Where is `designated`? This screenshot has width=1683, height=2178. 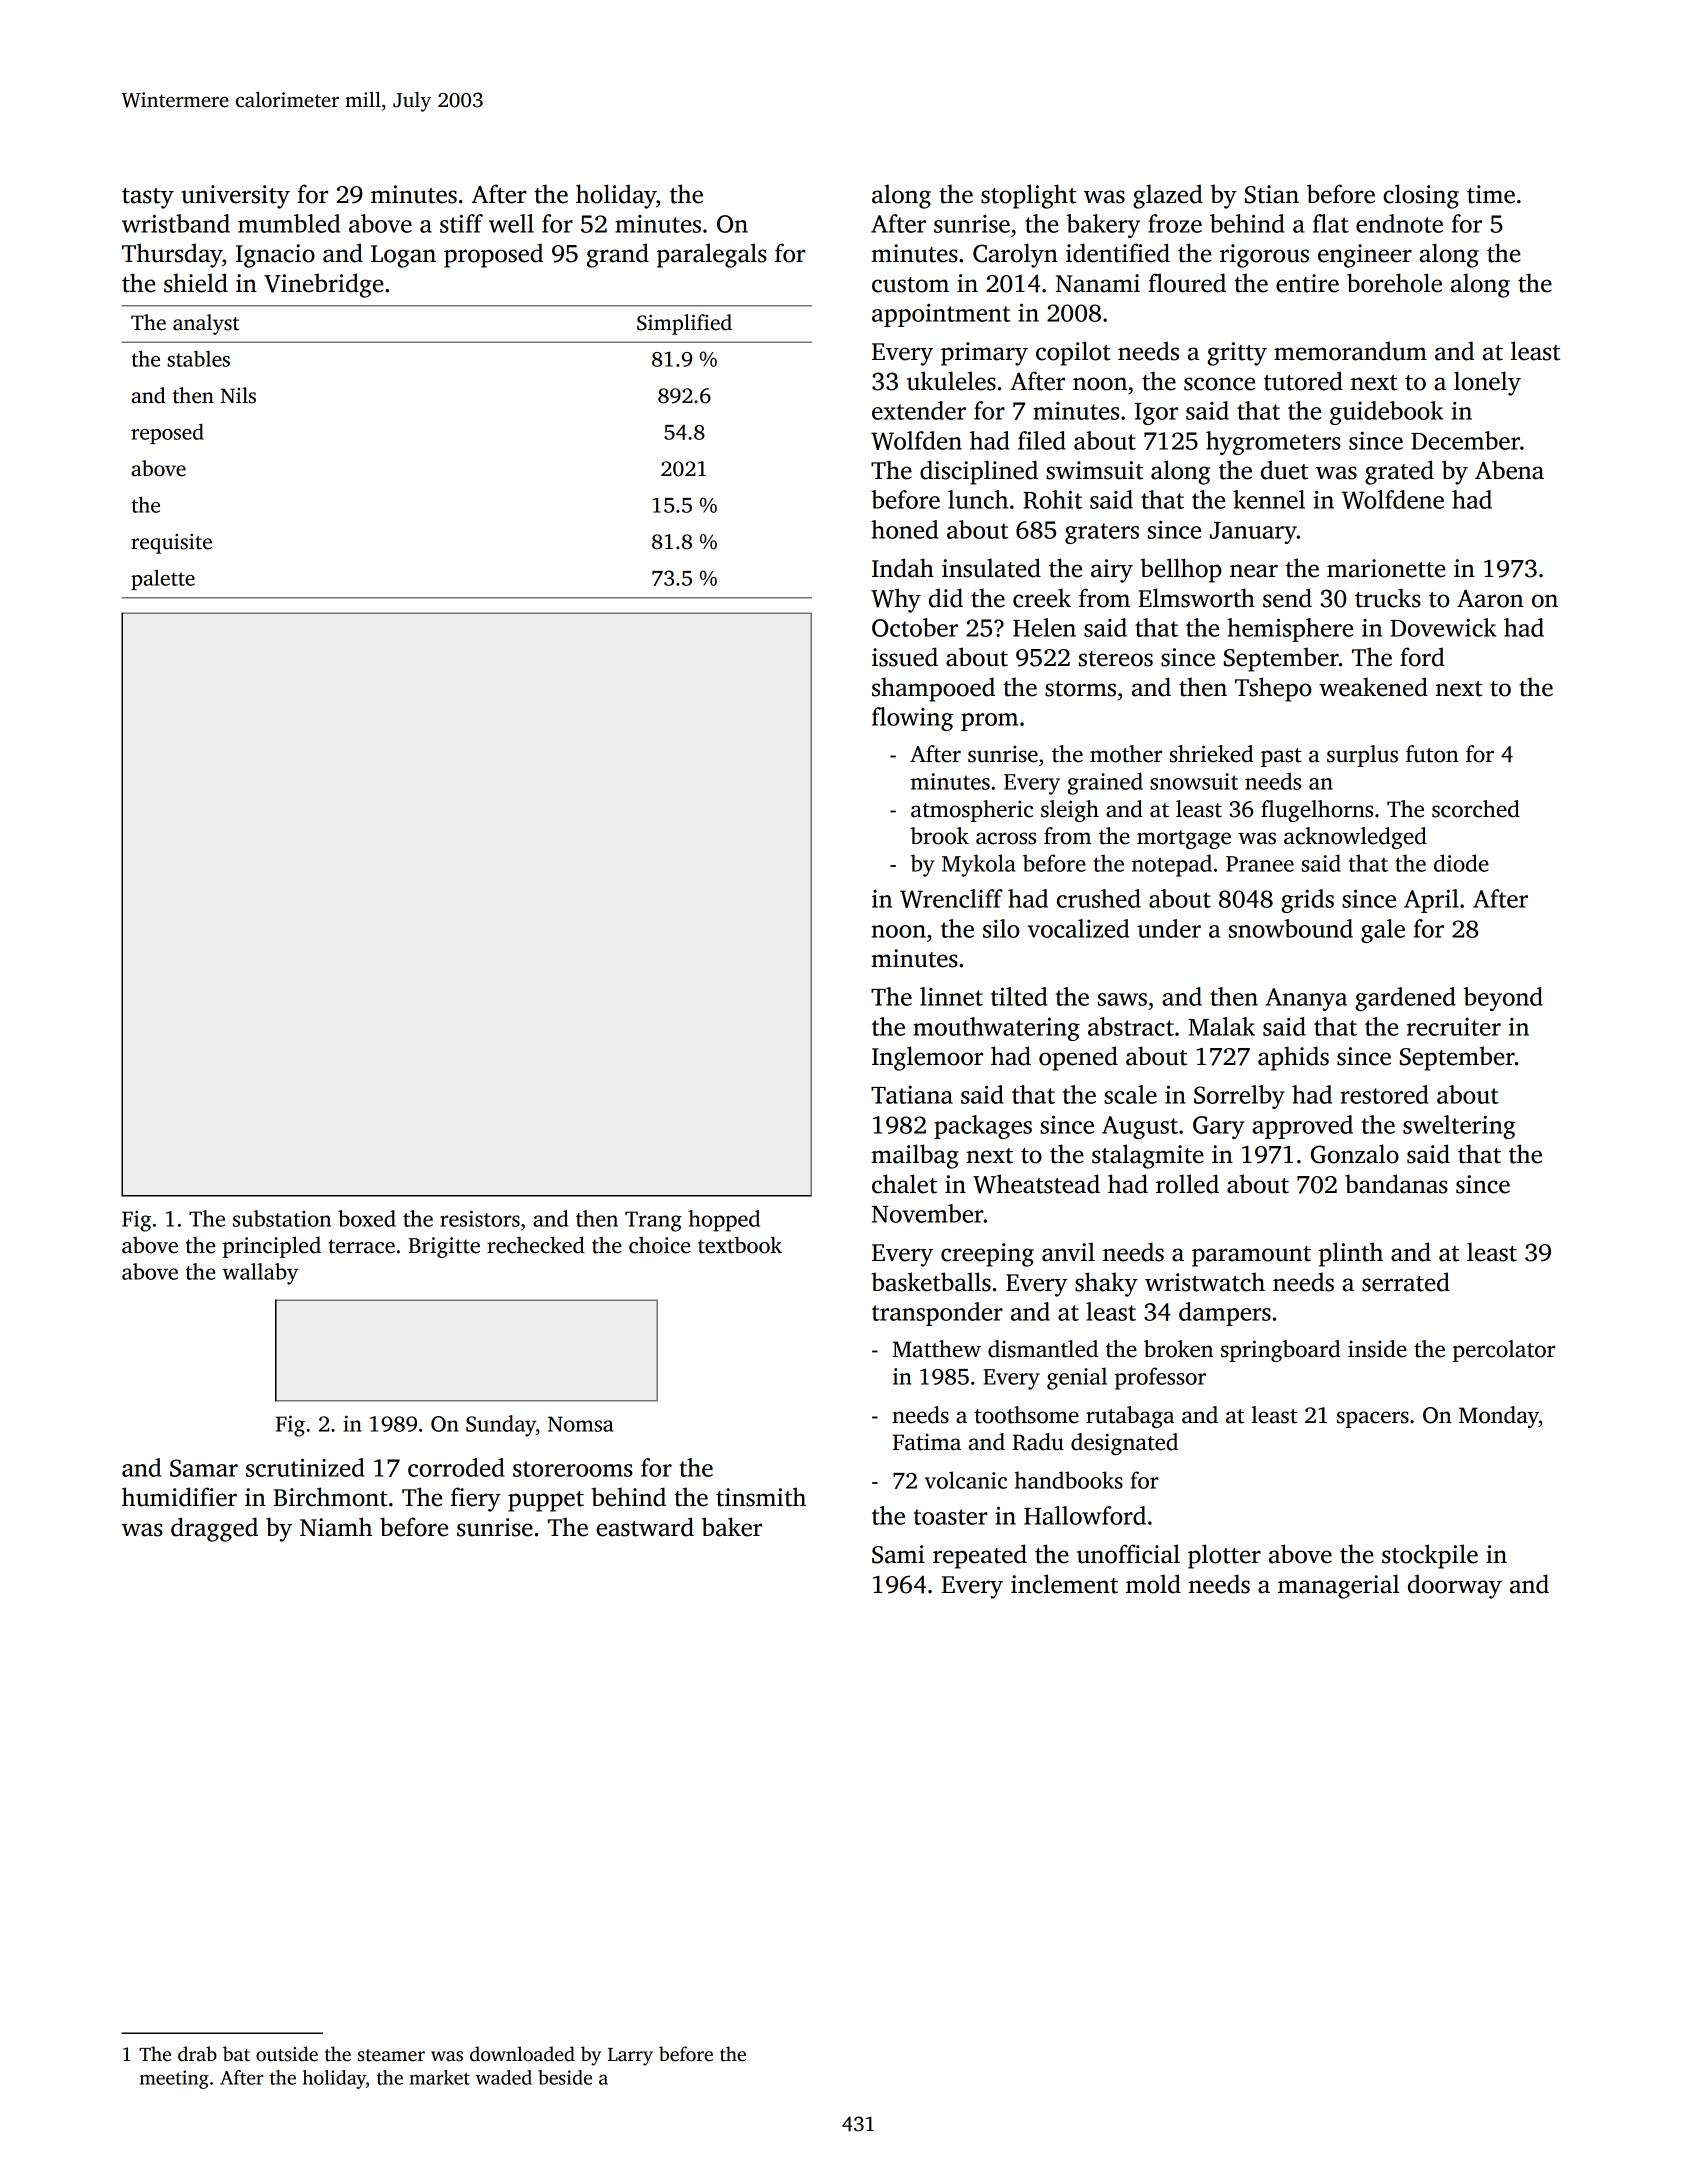 designated is located at coordinates (1124, 1444).
